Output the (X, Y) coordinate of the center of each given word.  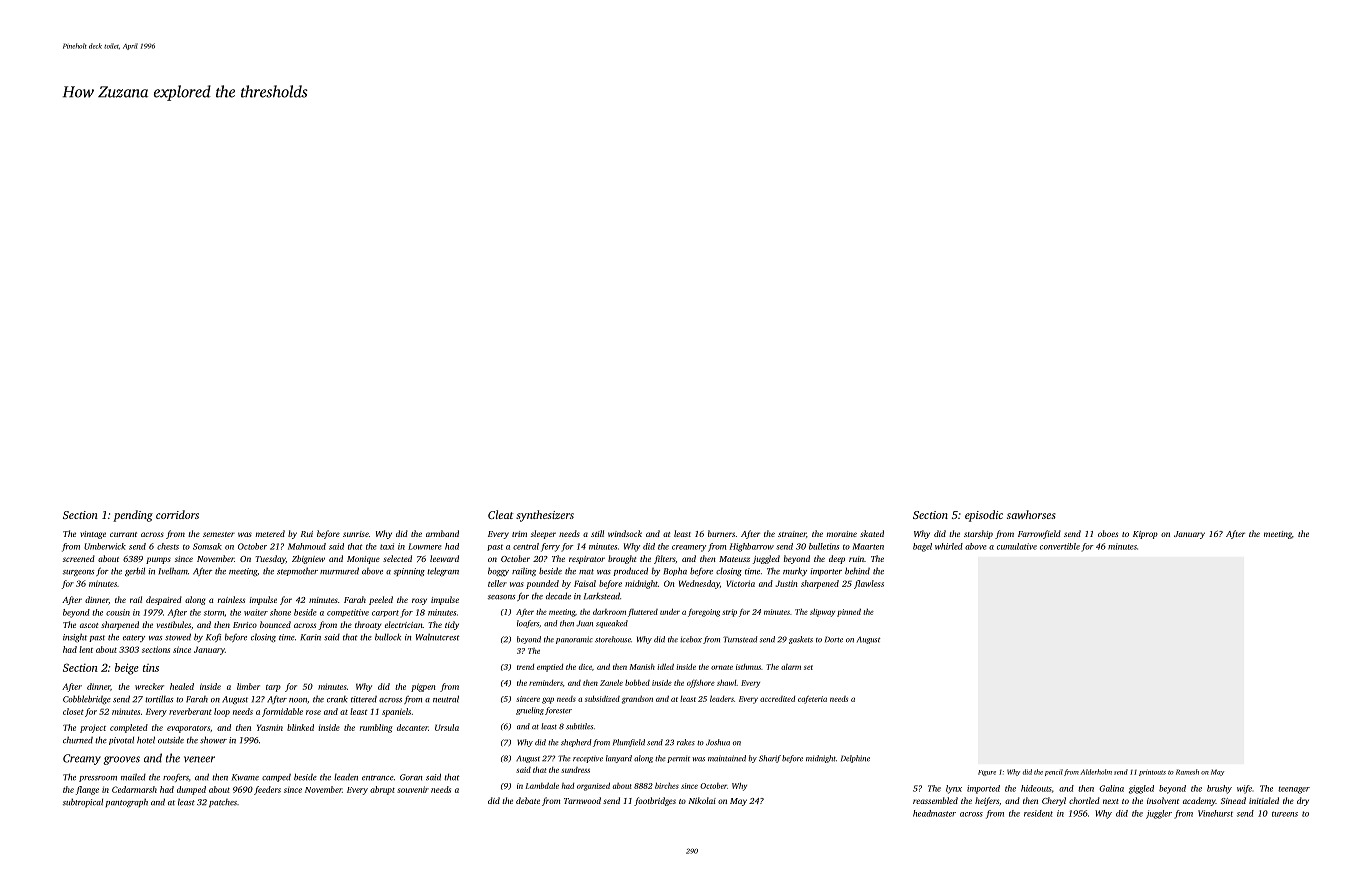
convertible (1060, 546)
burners (721, 533)
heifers (987, 801)
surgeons (78, 573)
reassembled (935, 800)
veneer (199, 759)
